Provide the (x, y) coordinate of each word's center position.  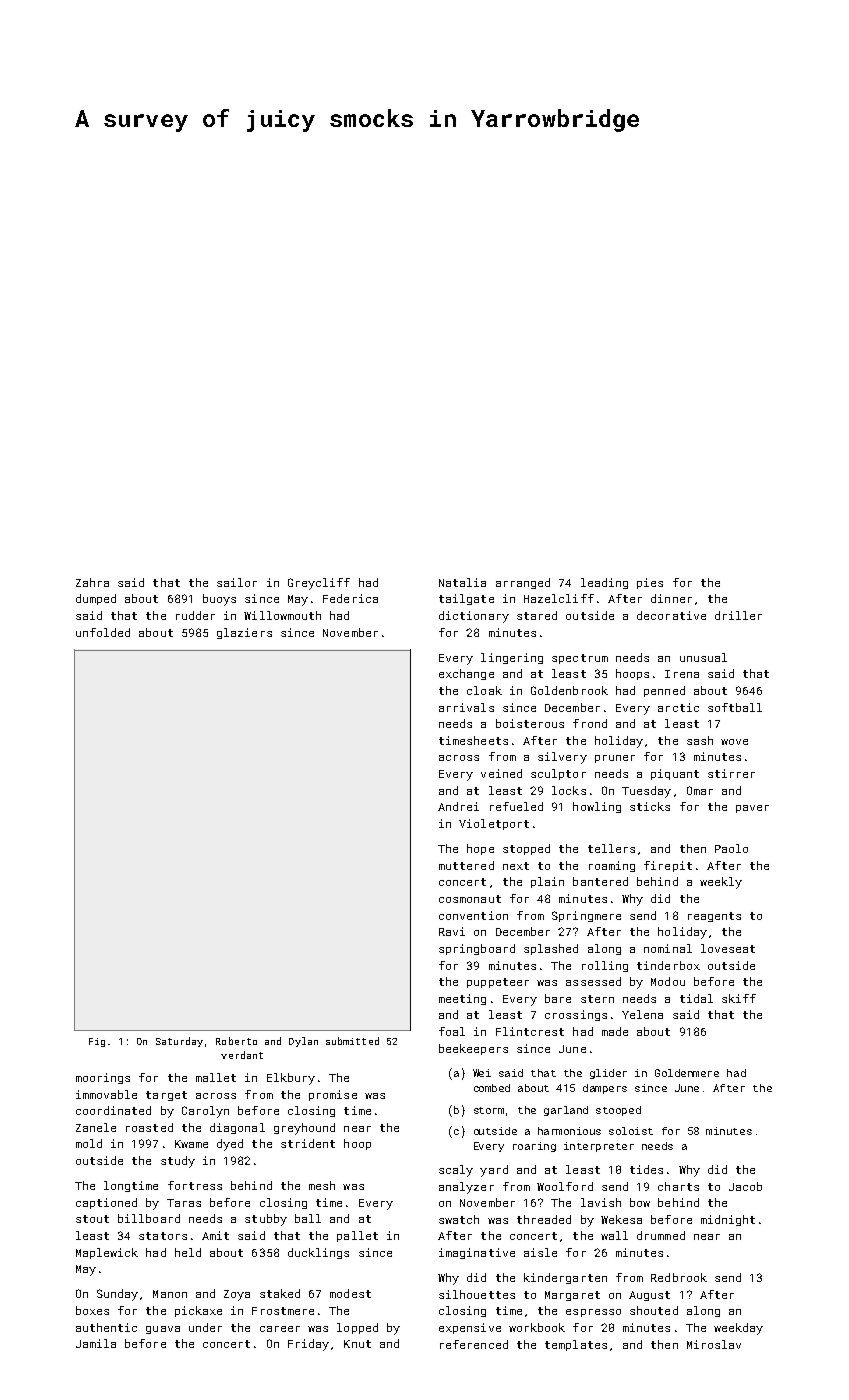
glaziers (244, 633)
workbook (537, 1327)
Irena (682, 674)
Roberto (236, 1041)
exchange (466, 674)
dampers (605, 1089)
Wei (482, 1073)
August (649, 1296)
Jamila (96, 1343)
